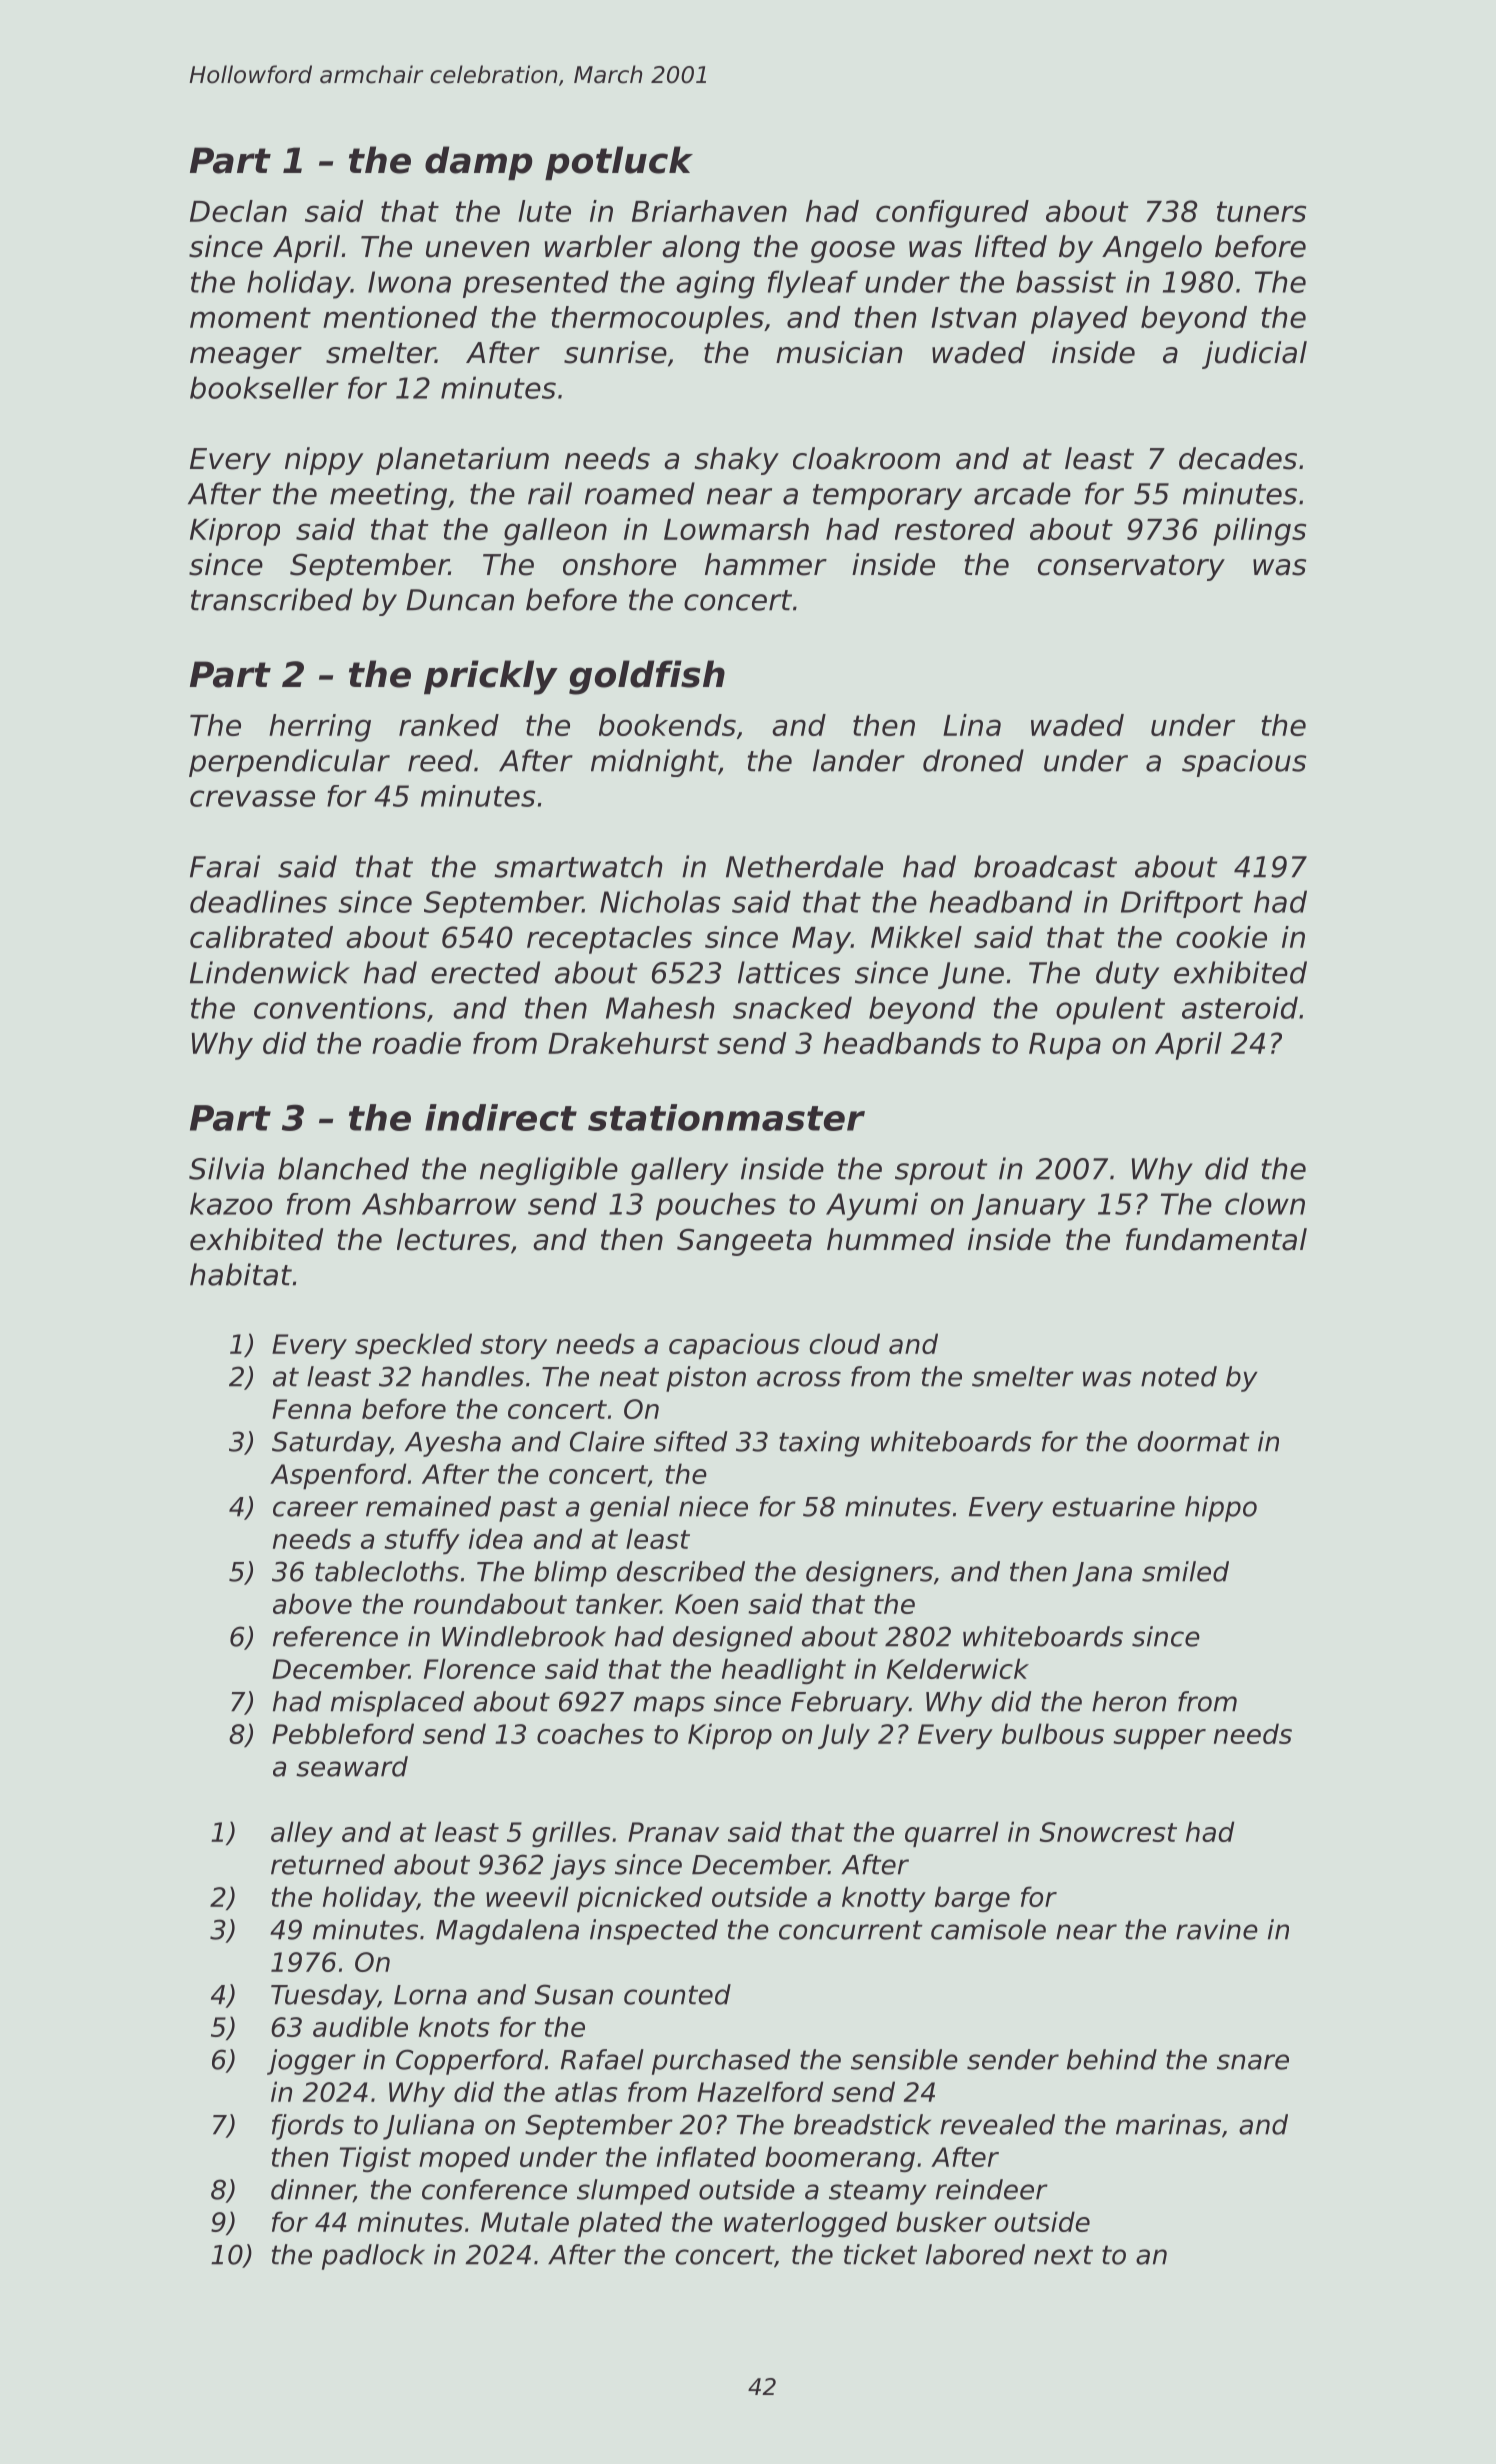  I want to click on knots, so click(454, 2026).
